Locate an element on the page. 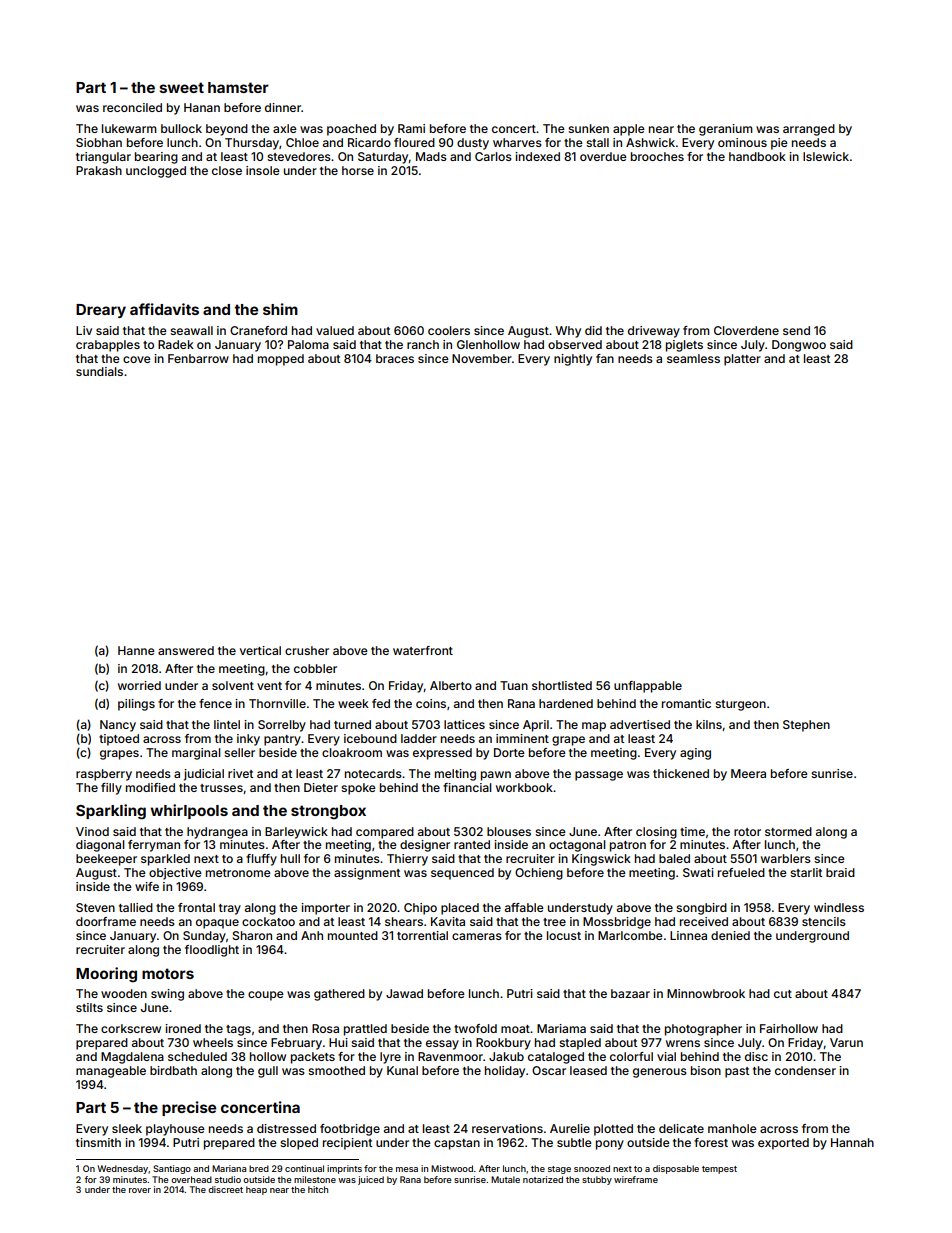 This document has width=952, height=1233. shortlisted is located at coordinates (562, 685).
